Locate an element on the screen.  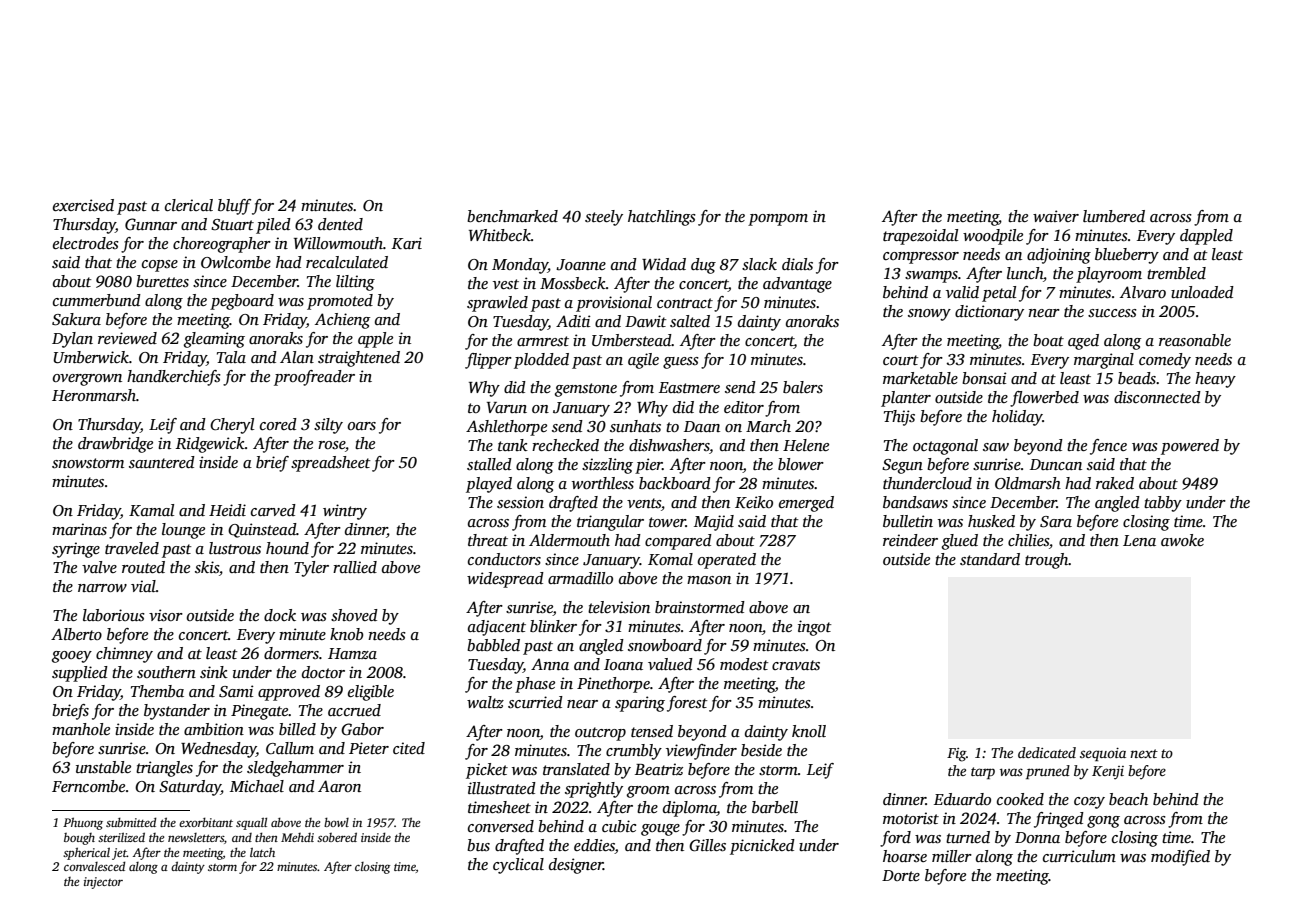
hatchlings is located at coordinates (662, 218).
